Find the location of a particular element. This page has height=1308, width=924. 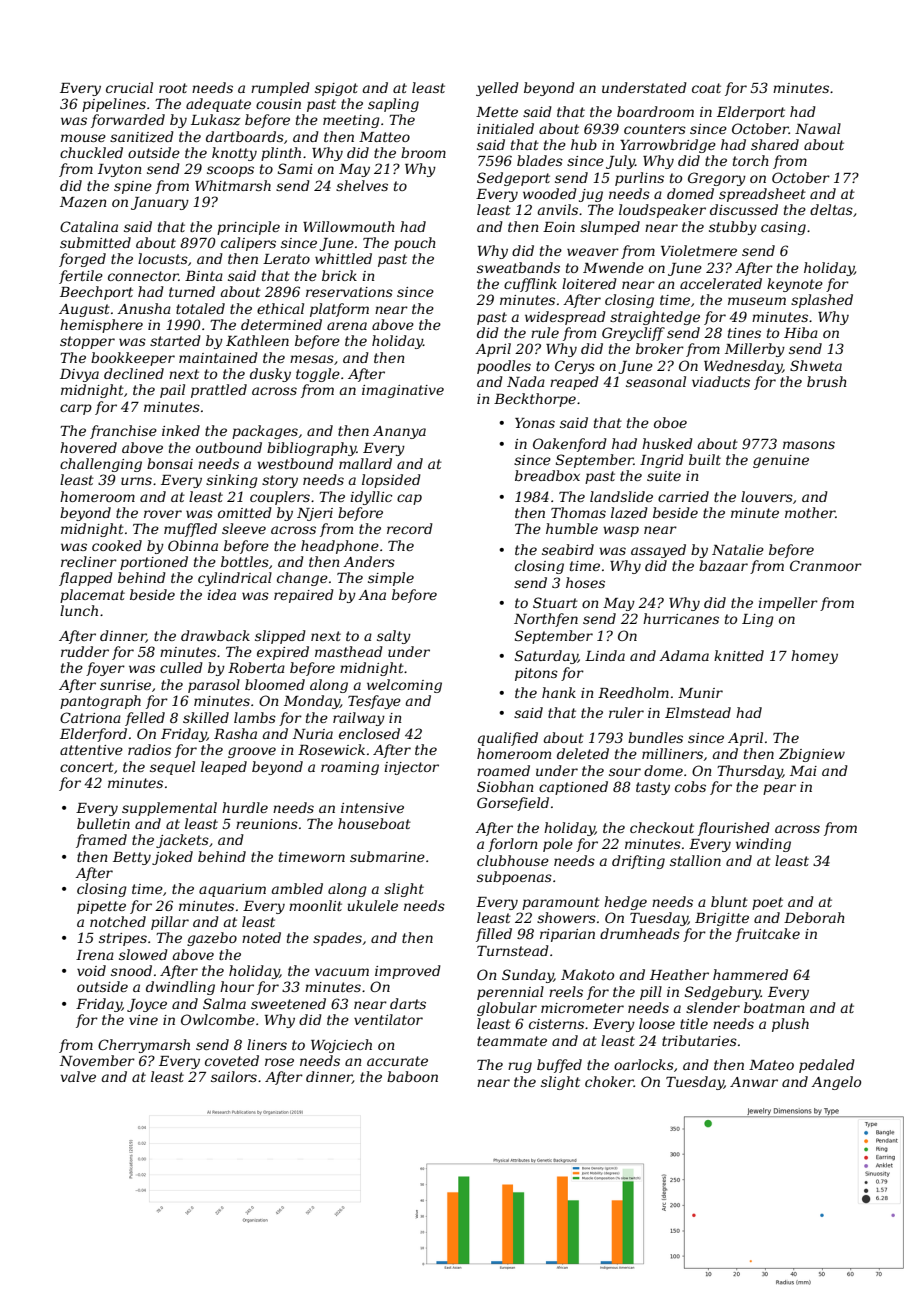

challenging is located at coordinates (101, 465).
